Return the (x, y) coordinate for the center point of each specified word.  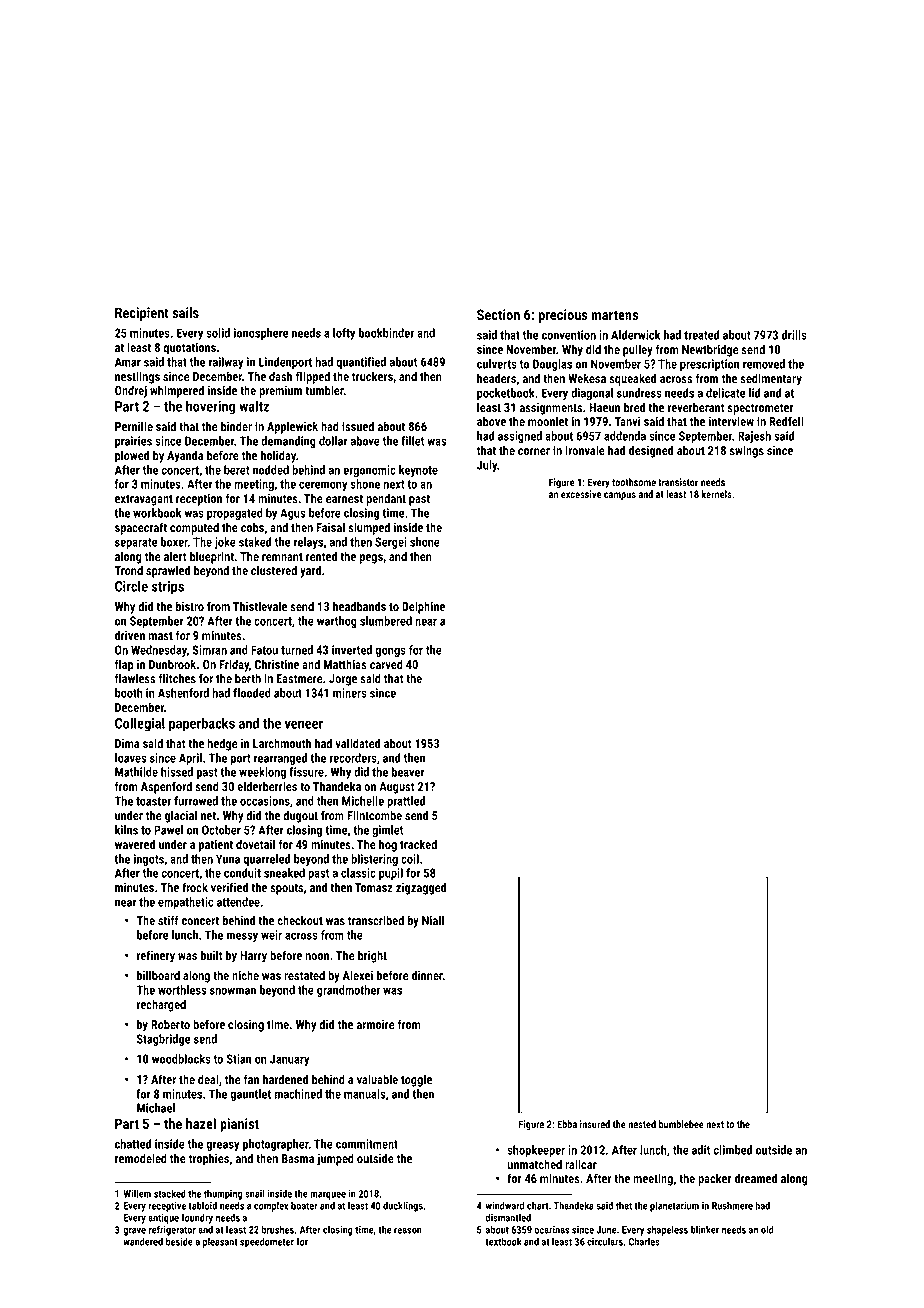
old (767, 1229)
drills (794, 335)
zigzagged (421, 888)
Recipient (142, 314)
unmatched (534, 1164)
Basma (298, 1158)
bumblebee (681, 1124)
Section (498, 314)
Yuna (228, 859)
